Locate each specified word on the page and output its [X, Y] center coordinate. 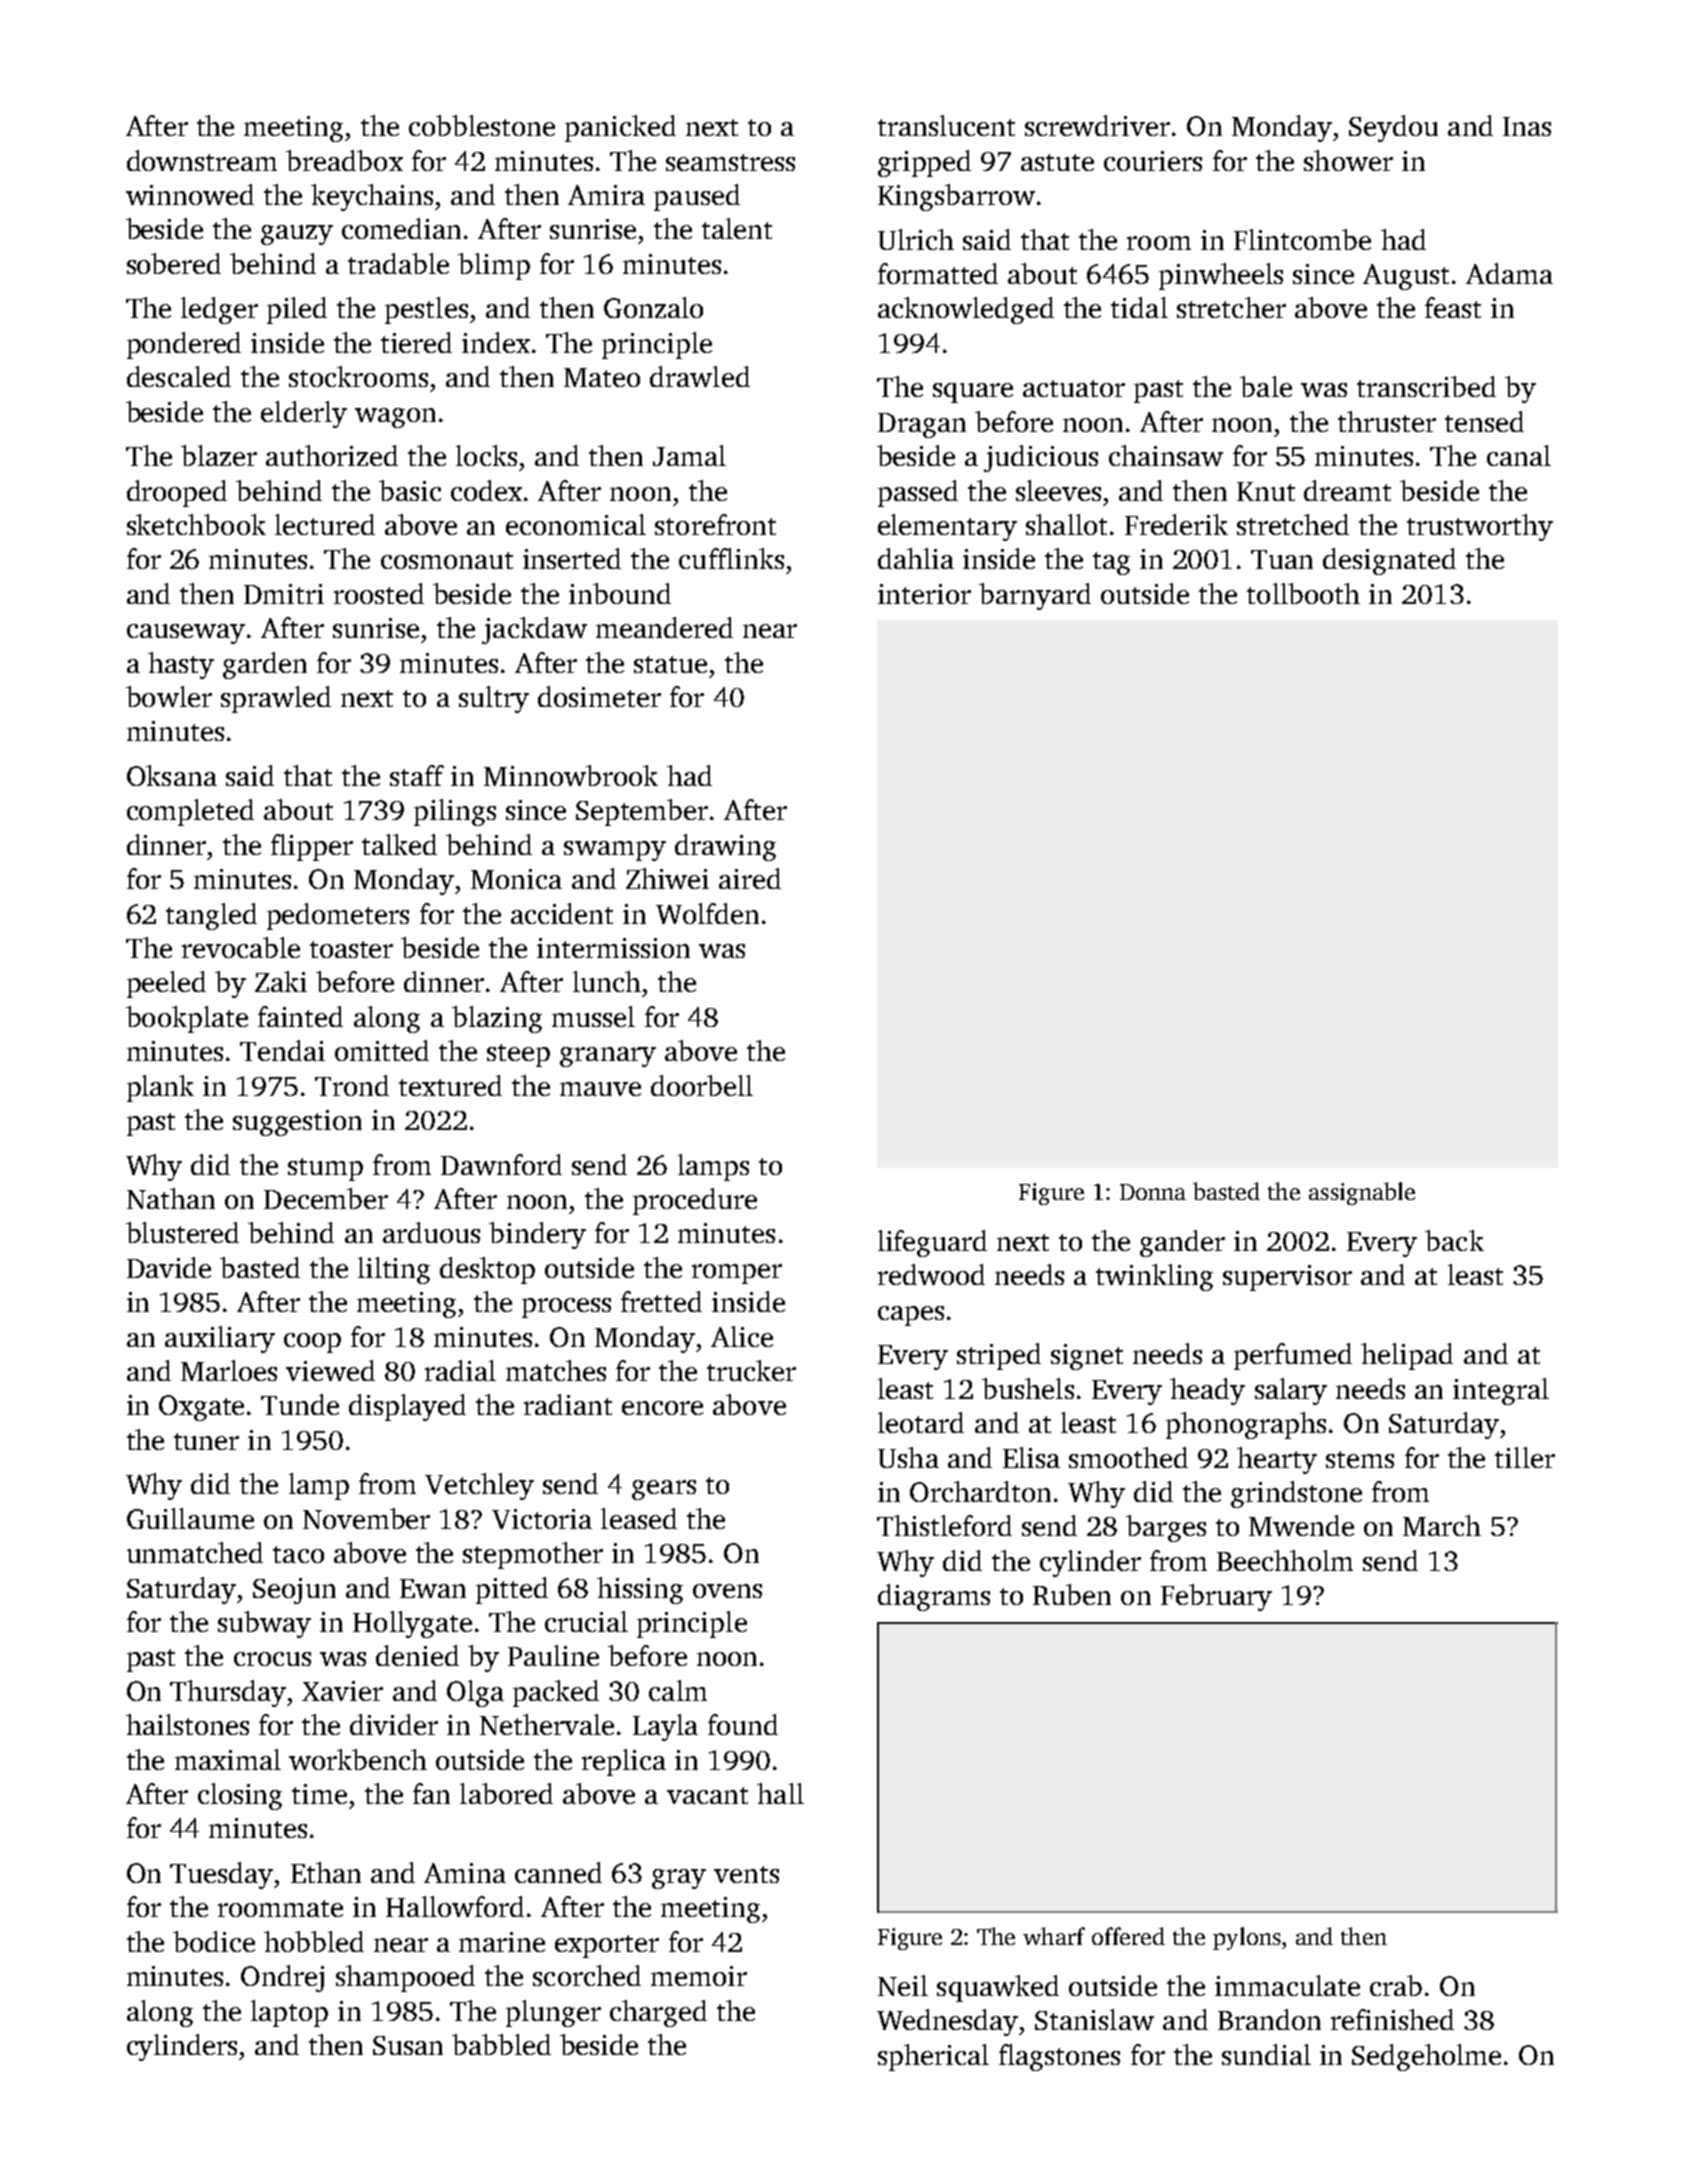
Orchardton [980, 1491]
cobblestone [482, 125]
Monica [516, 879]
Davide [169, 1267]
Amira [606, 195]
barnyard [1035, 596]
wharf [1054, 1936]
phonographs [1246, 1425]
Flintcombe [1302, 239]
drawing [725, 847]
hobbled [314, 1941]
